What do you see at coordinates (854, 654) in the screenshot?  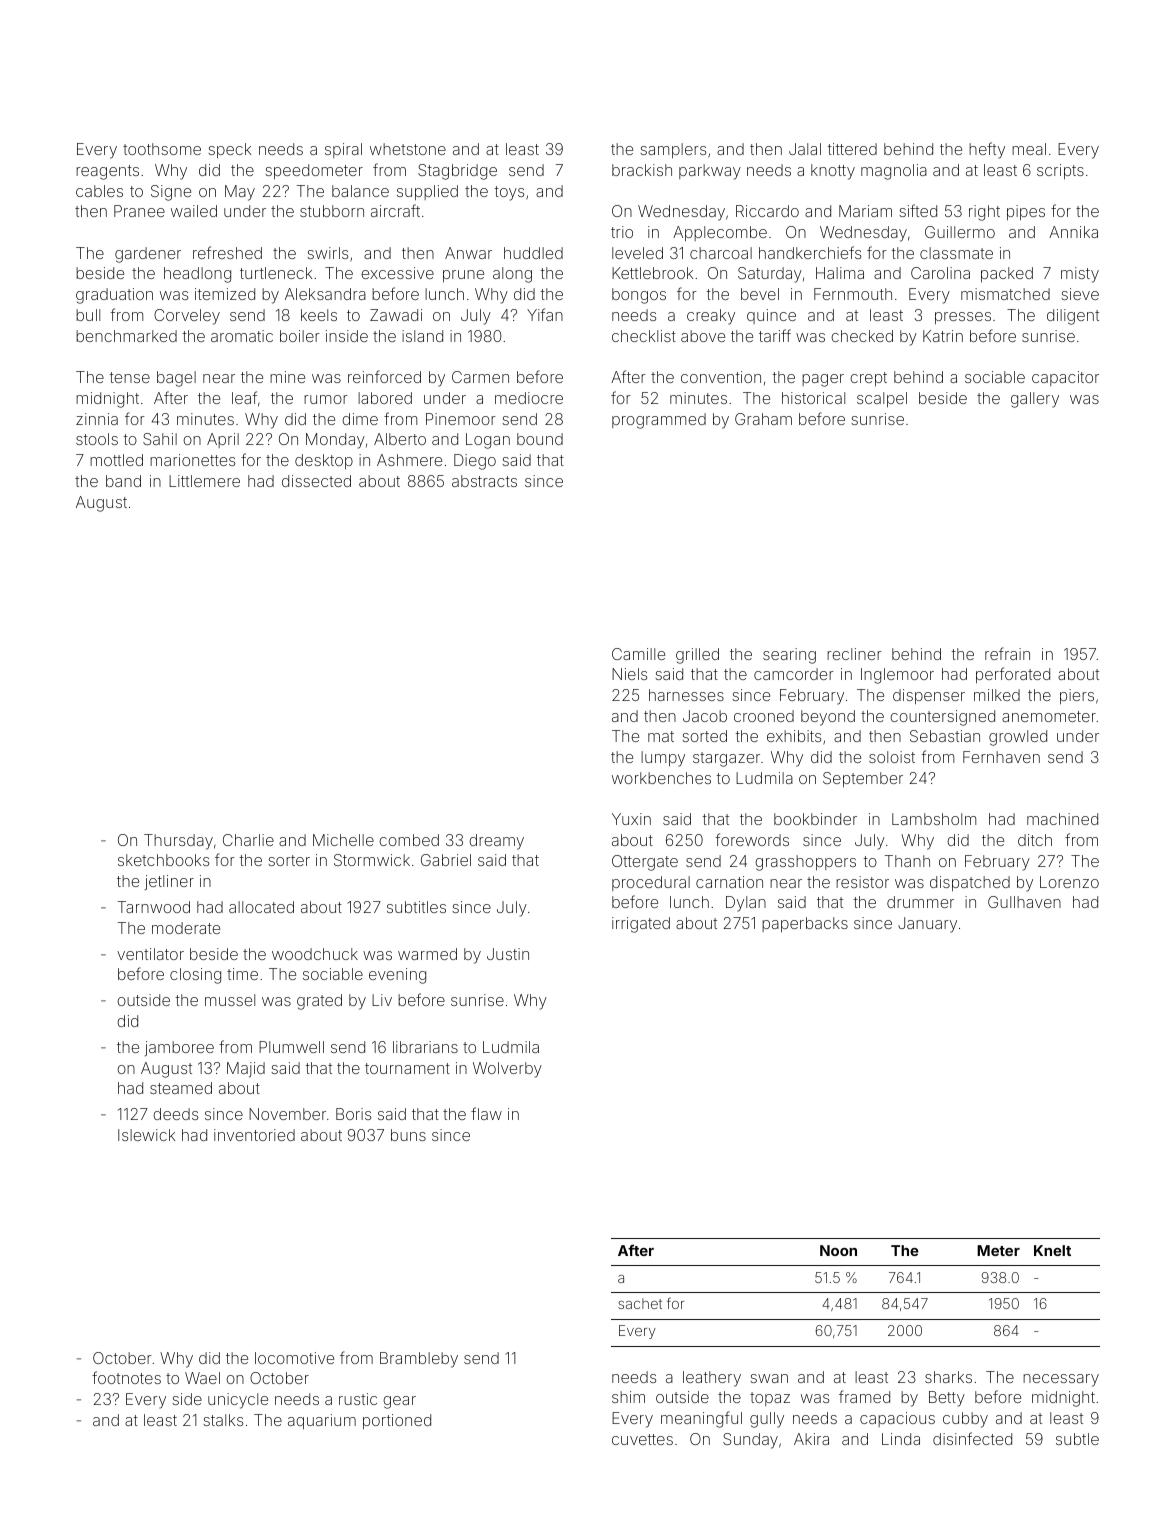 I see `recliner` at bounding box center [854, 654].
